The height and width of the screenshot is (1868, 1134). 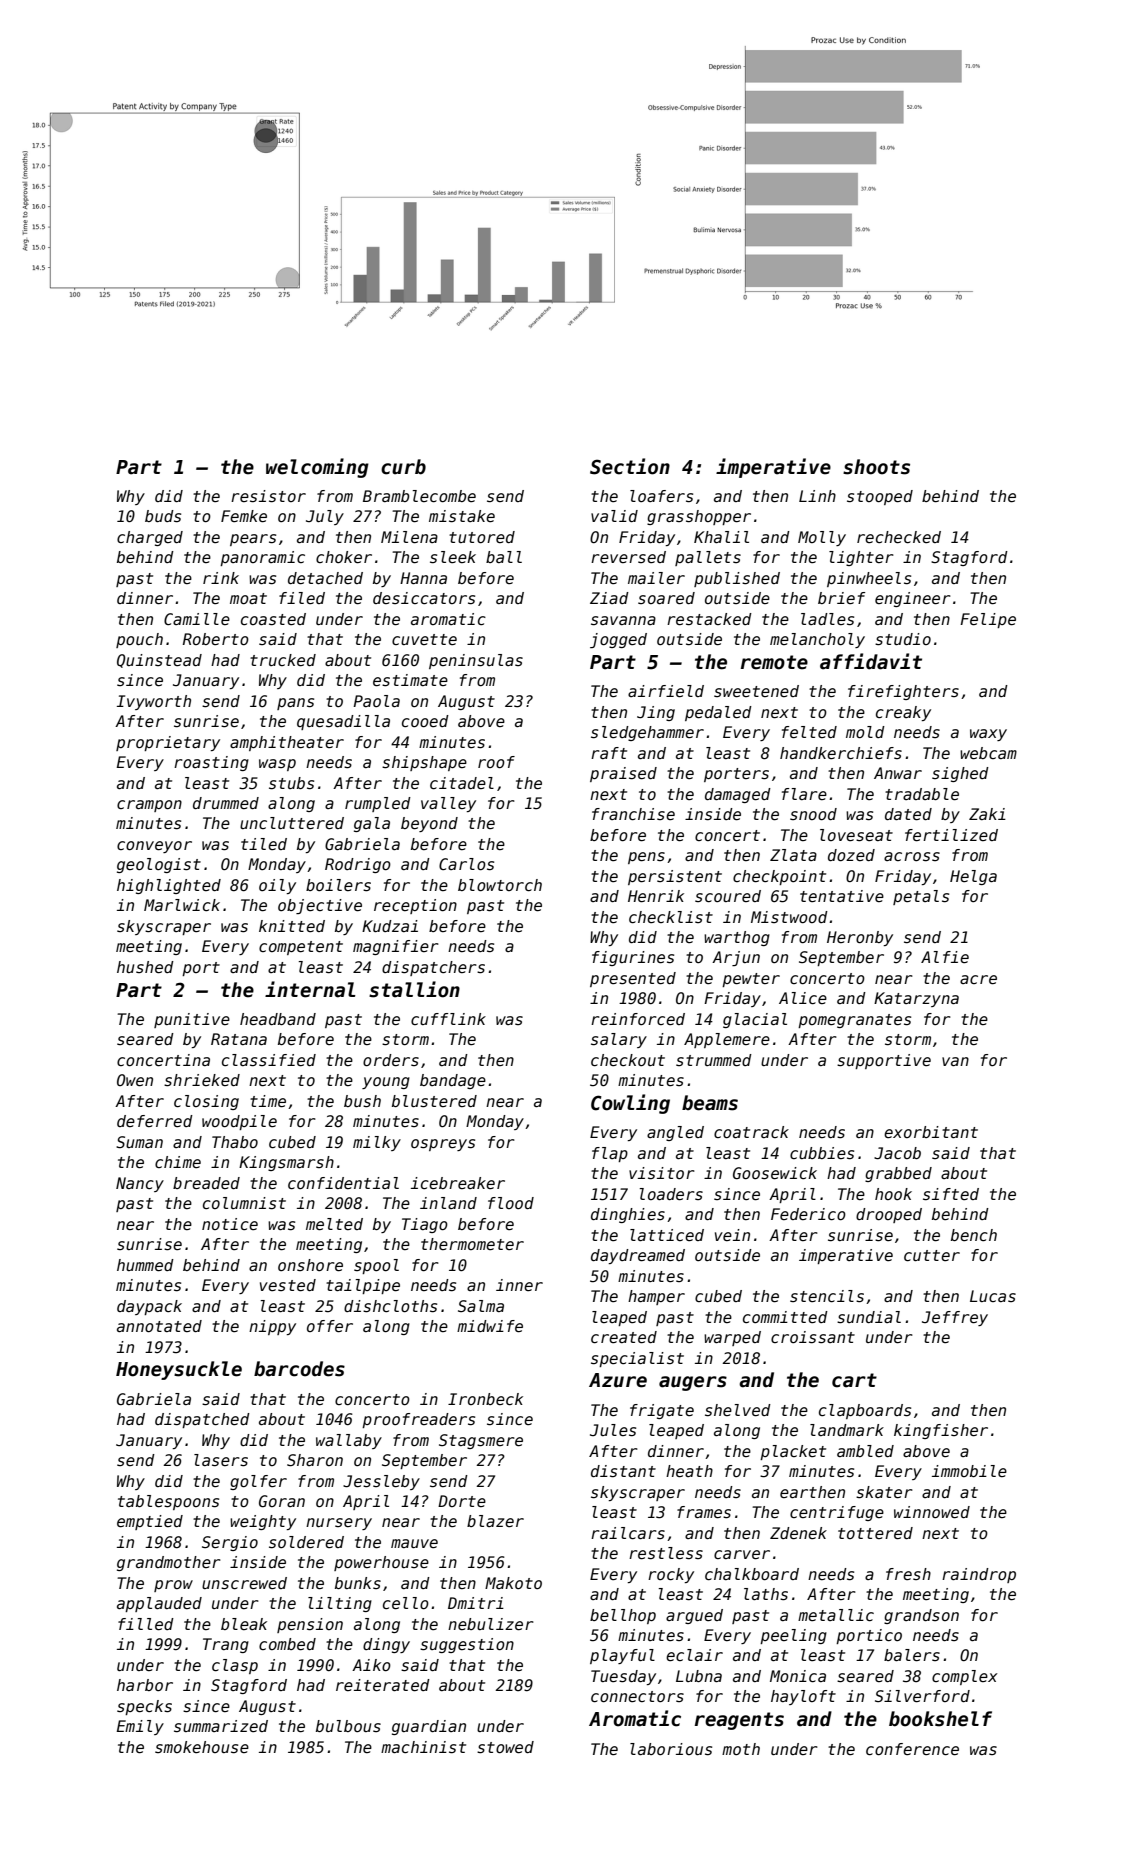 I want to click on laborious, so click(x=671, y=1749).
